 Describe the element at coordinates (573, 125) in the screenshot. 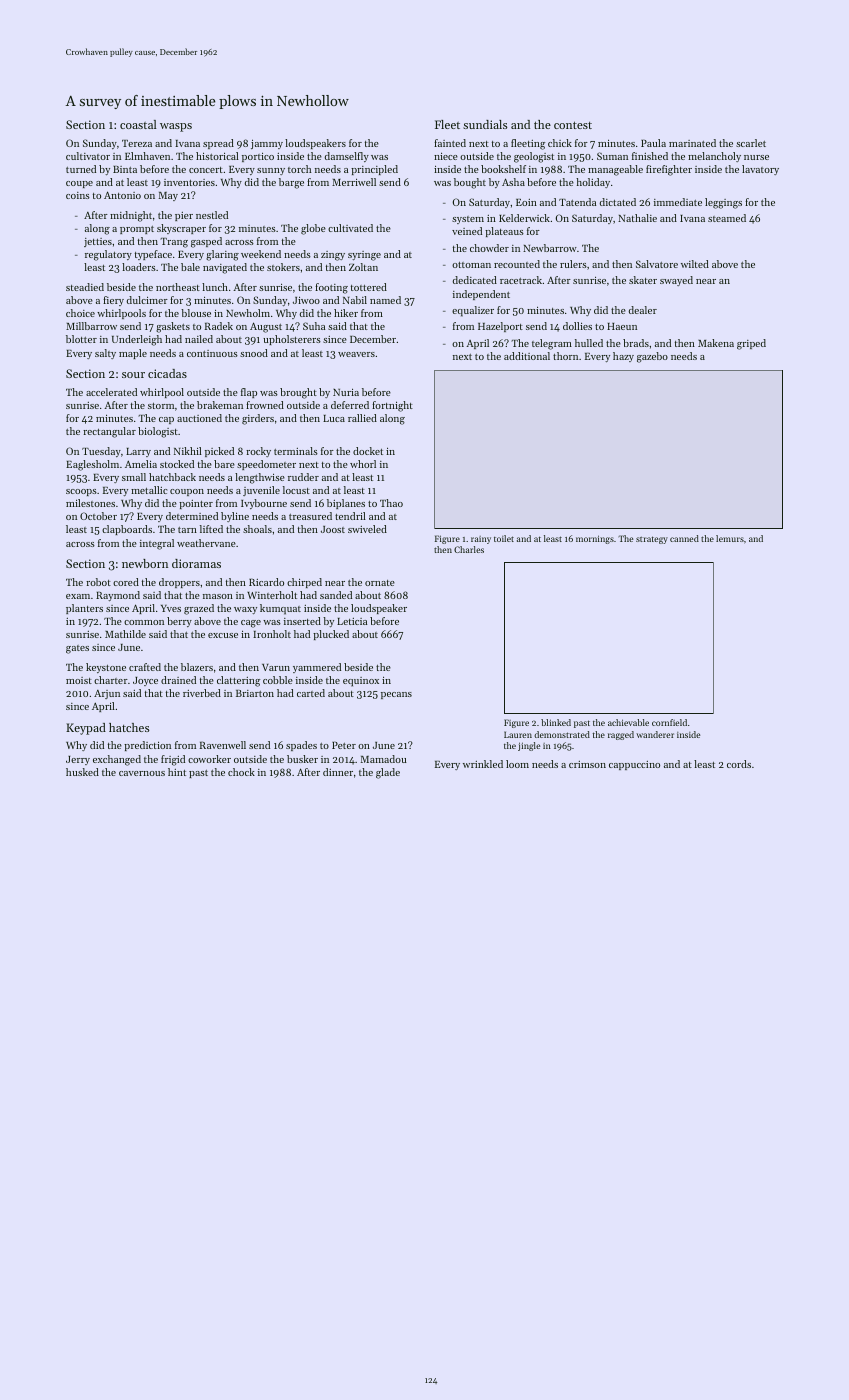

I see `contest` at that location.
